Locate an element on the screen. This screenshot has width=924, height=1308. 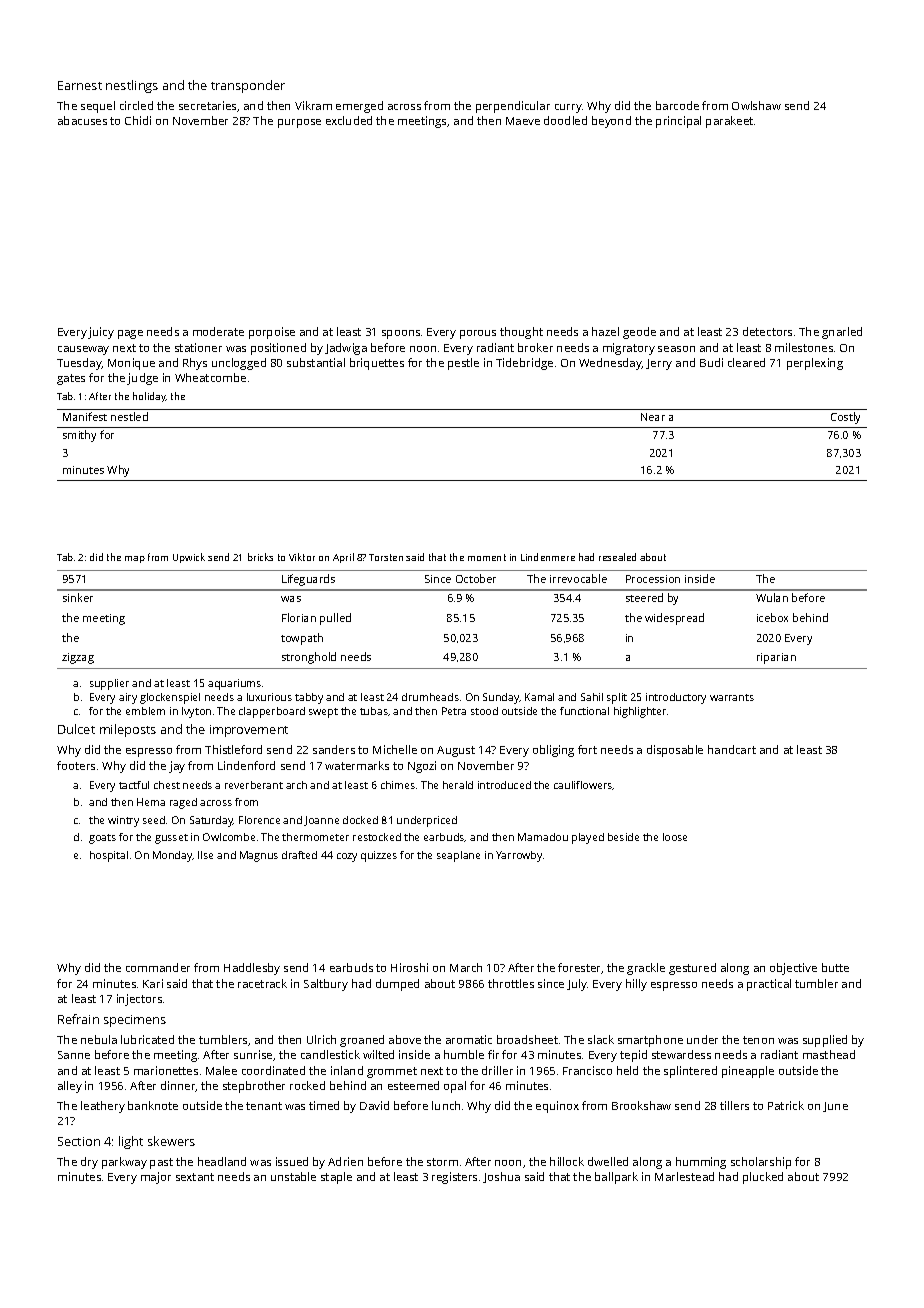
barcode is located at coordinates (677, 105).
